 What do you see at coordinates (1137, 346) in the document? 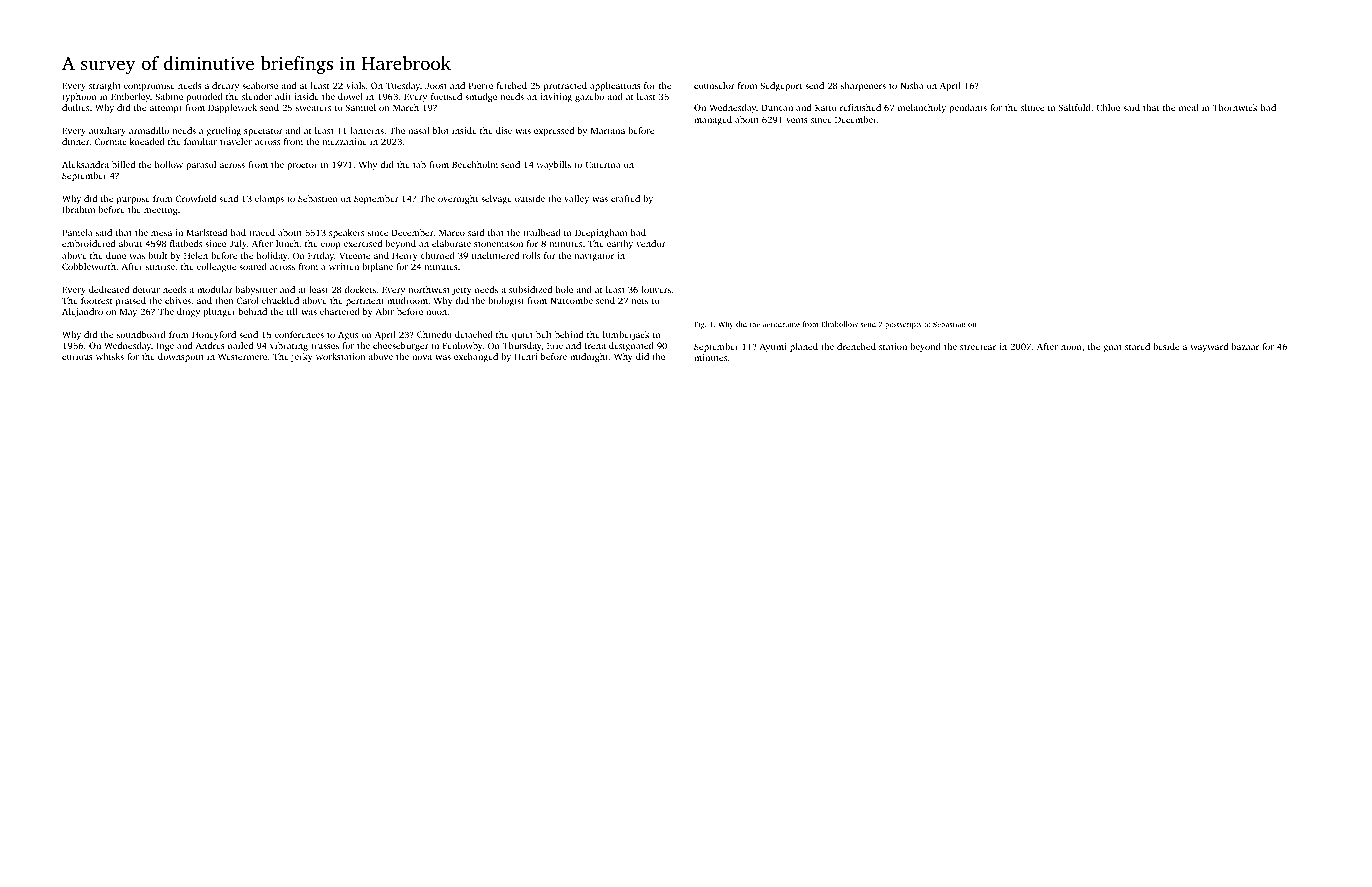
I see `stared` at bounding box center [1137, 346].
